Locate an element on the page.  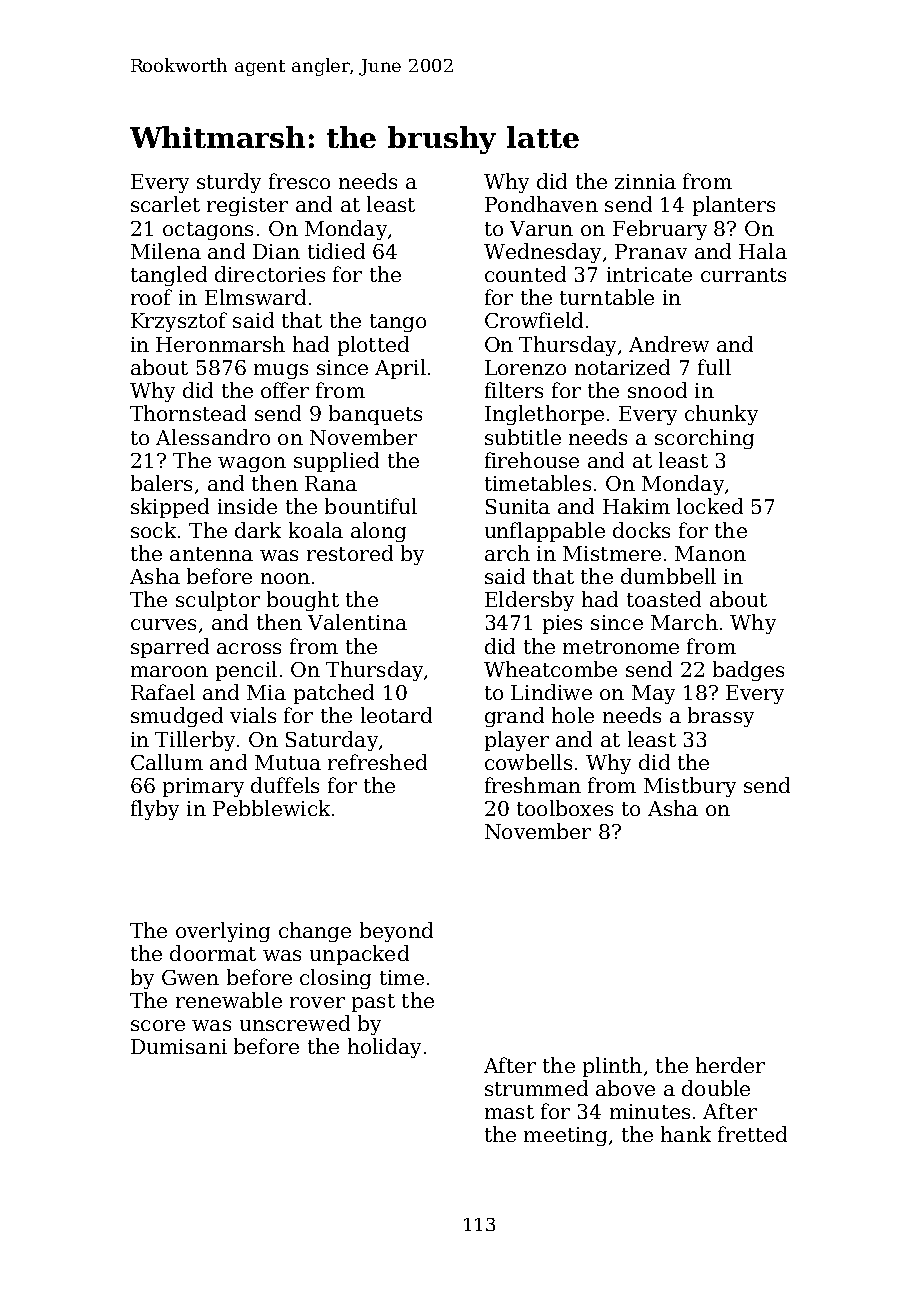
overlying is located at coordinates (223, 932).
